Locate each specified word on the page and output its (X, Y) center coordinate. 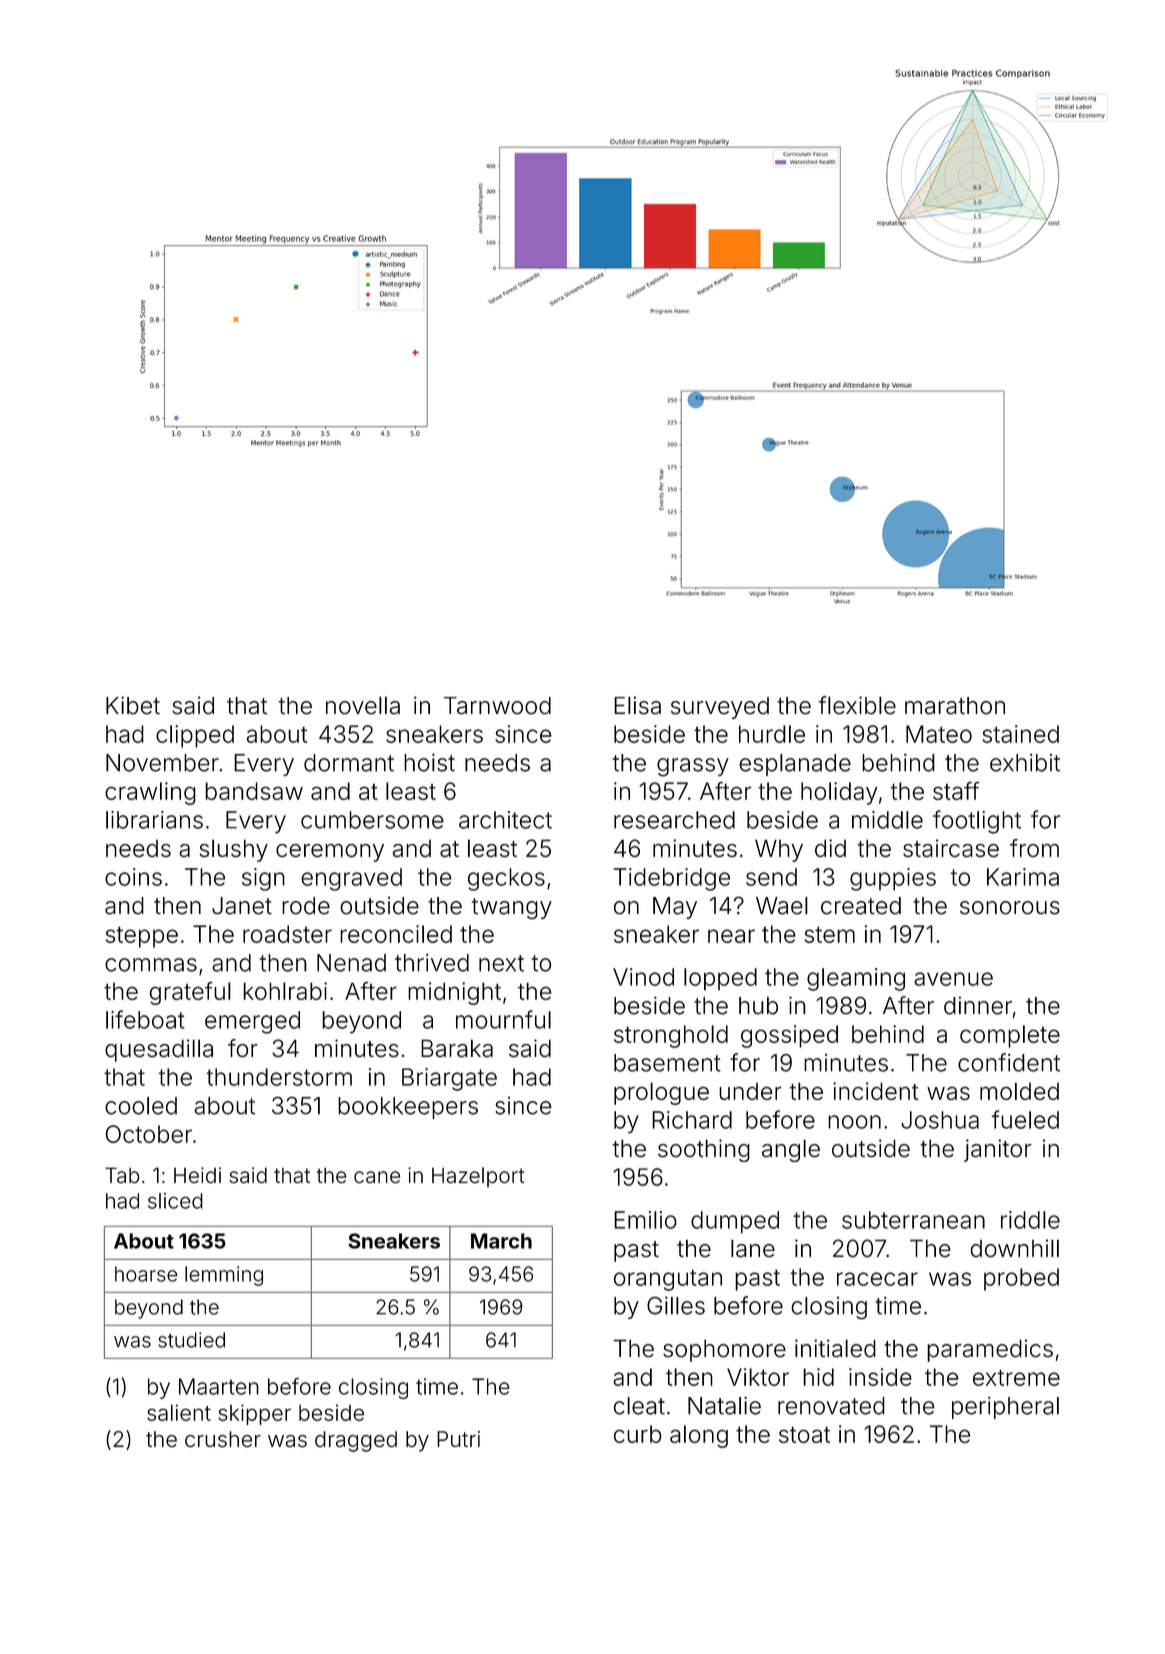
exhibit (1025, 763)
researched (674, 820)
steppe (142, 937)
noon (854, 1122)
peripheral (1005, 1408)
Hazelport (478, 1177)
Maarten (219, 1386)
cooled (141, 1106)
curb (638, 1434)
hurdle (772, 734)
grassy (693, 767)
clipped (195, 736)
